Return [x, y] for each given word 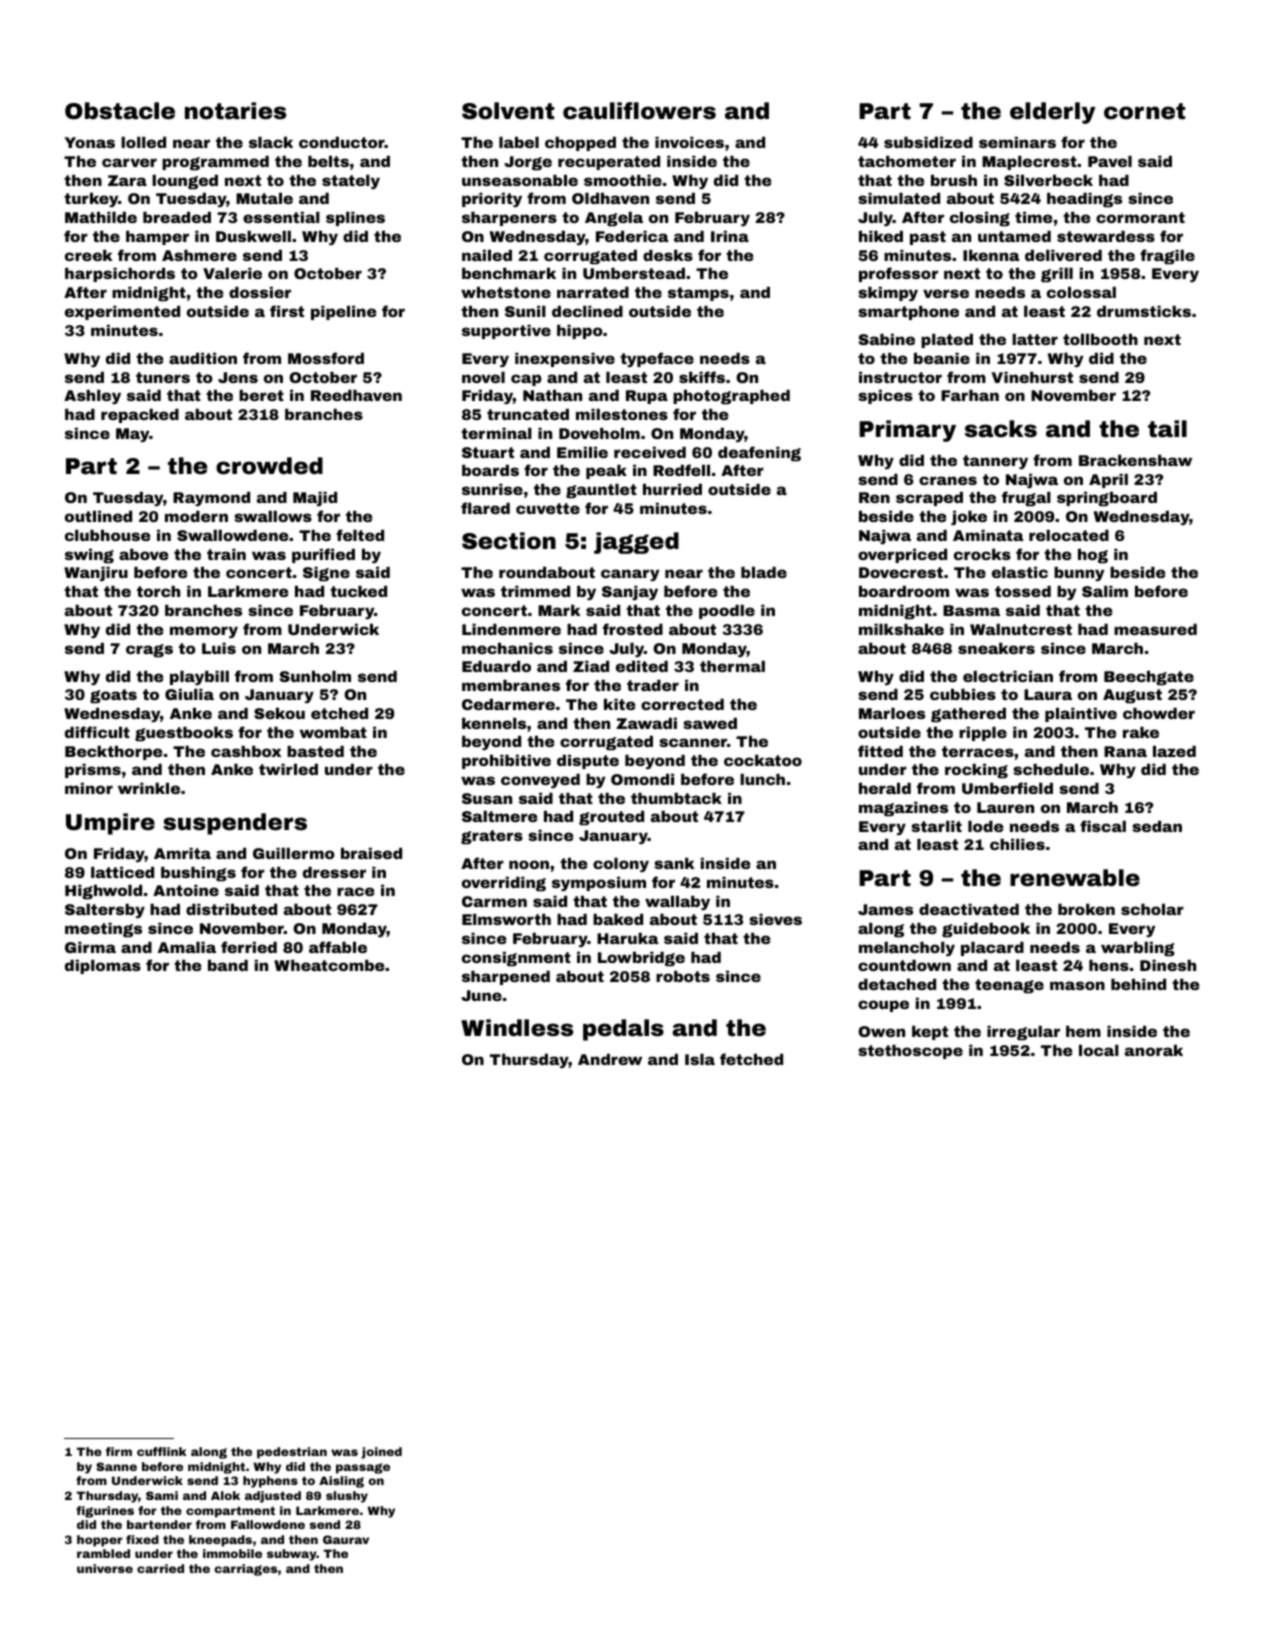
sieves [775, 919]
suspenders [235, 824]
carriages [245, 1570]
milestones [622, 414]
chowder [1159, 713]
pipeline [344, 313]
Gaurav [346, 1539]
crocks [982, 554]
